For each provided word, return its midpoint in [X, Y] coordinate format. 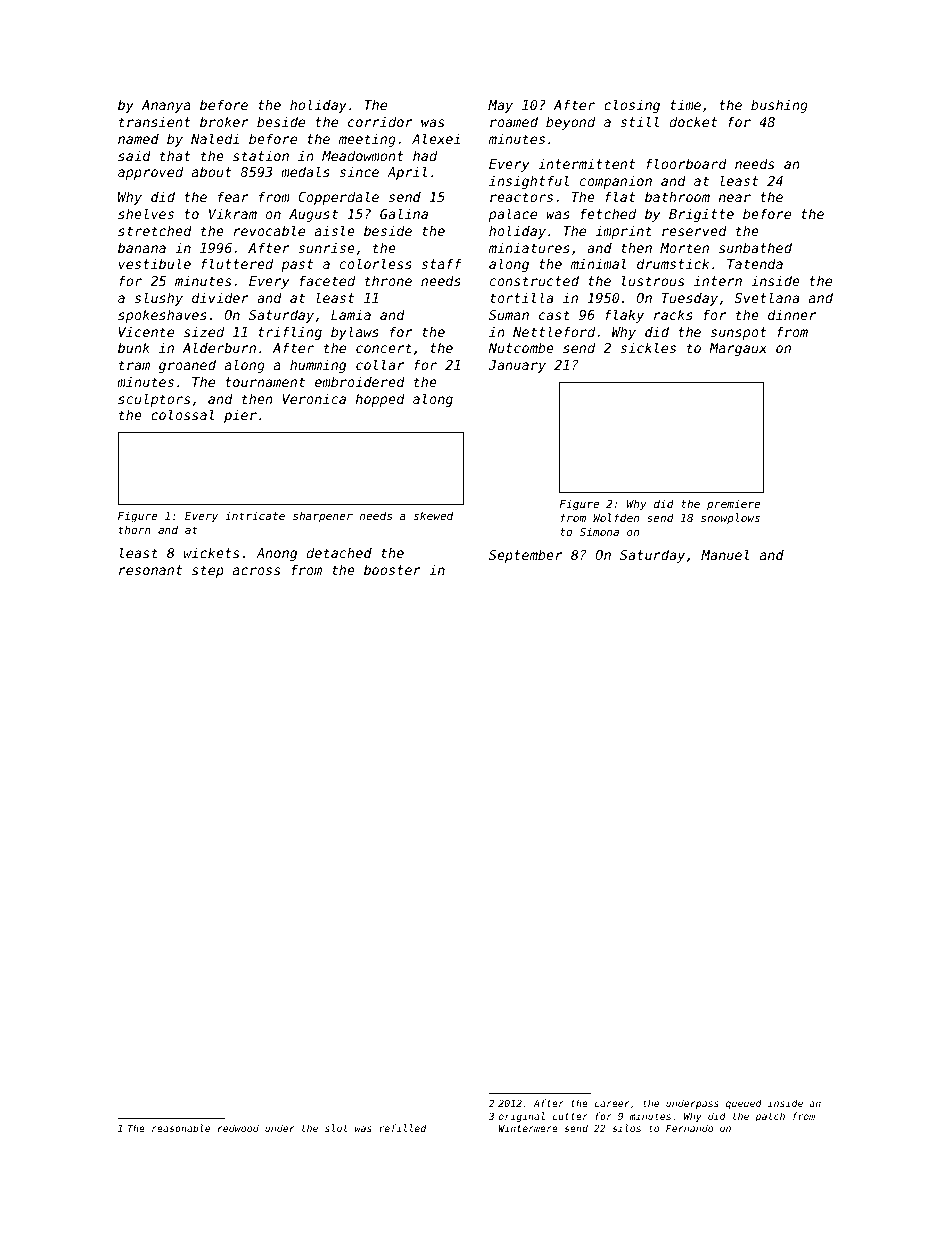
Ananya [166, 106]
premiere [733, 505]
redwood [238, 1128]
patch [770, 1117]
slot [336, 1128]
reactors [521, 197]
